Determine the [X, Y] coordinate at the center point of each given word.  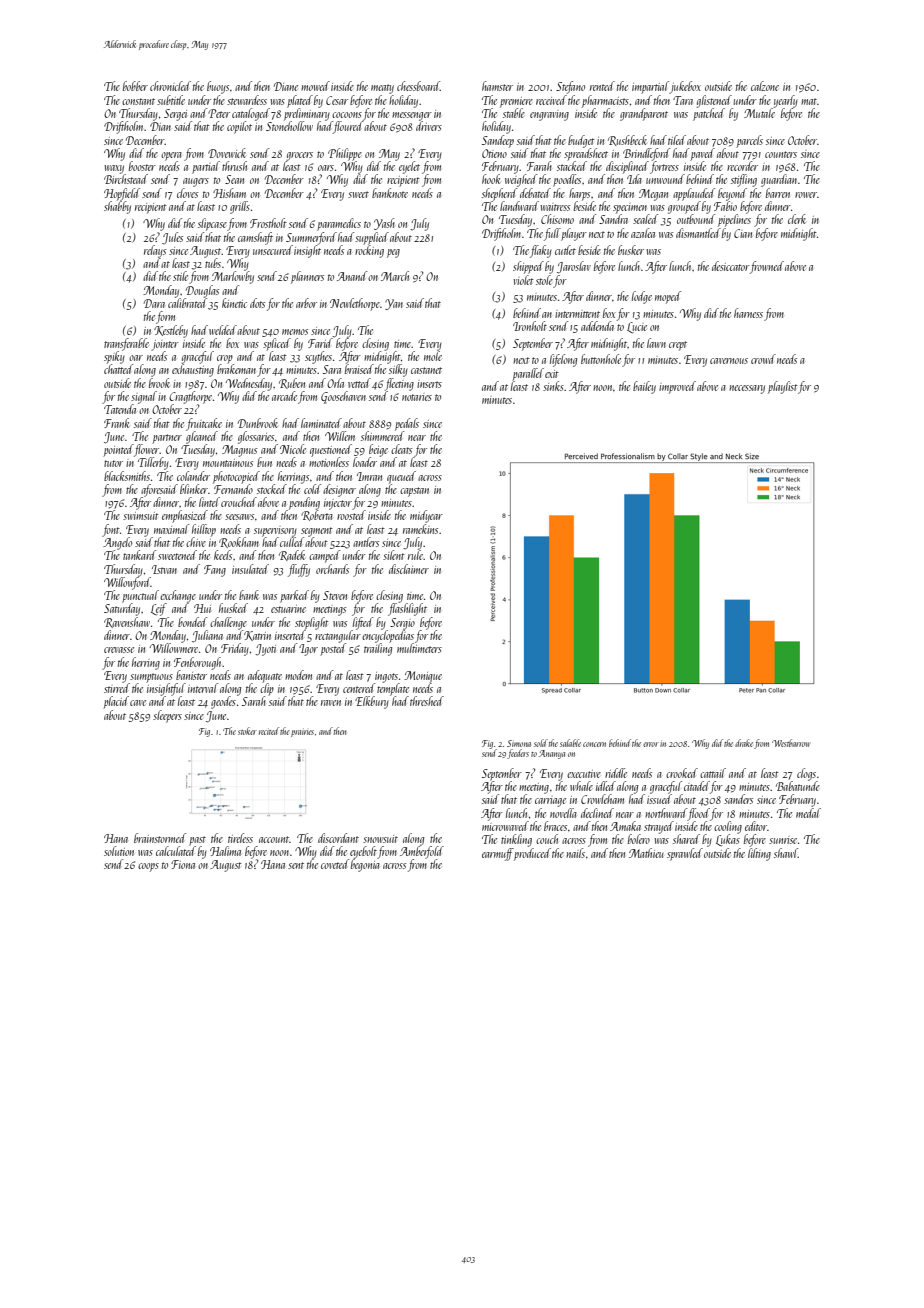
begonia [365, 865]
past [197, 841]
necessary [747, 389]
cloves [187, 193]
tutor [113, 463]
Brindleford [646, 154]
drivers [429, 126]
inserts [429, 384]
